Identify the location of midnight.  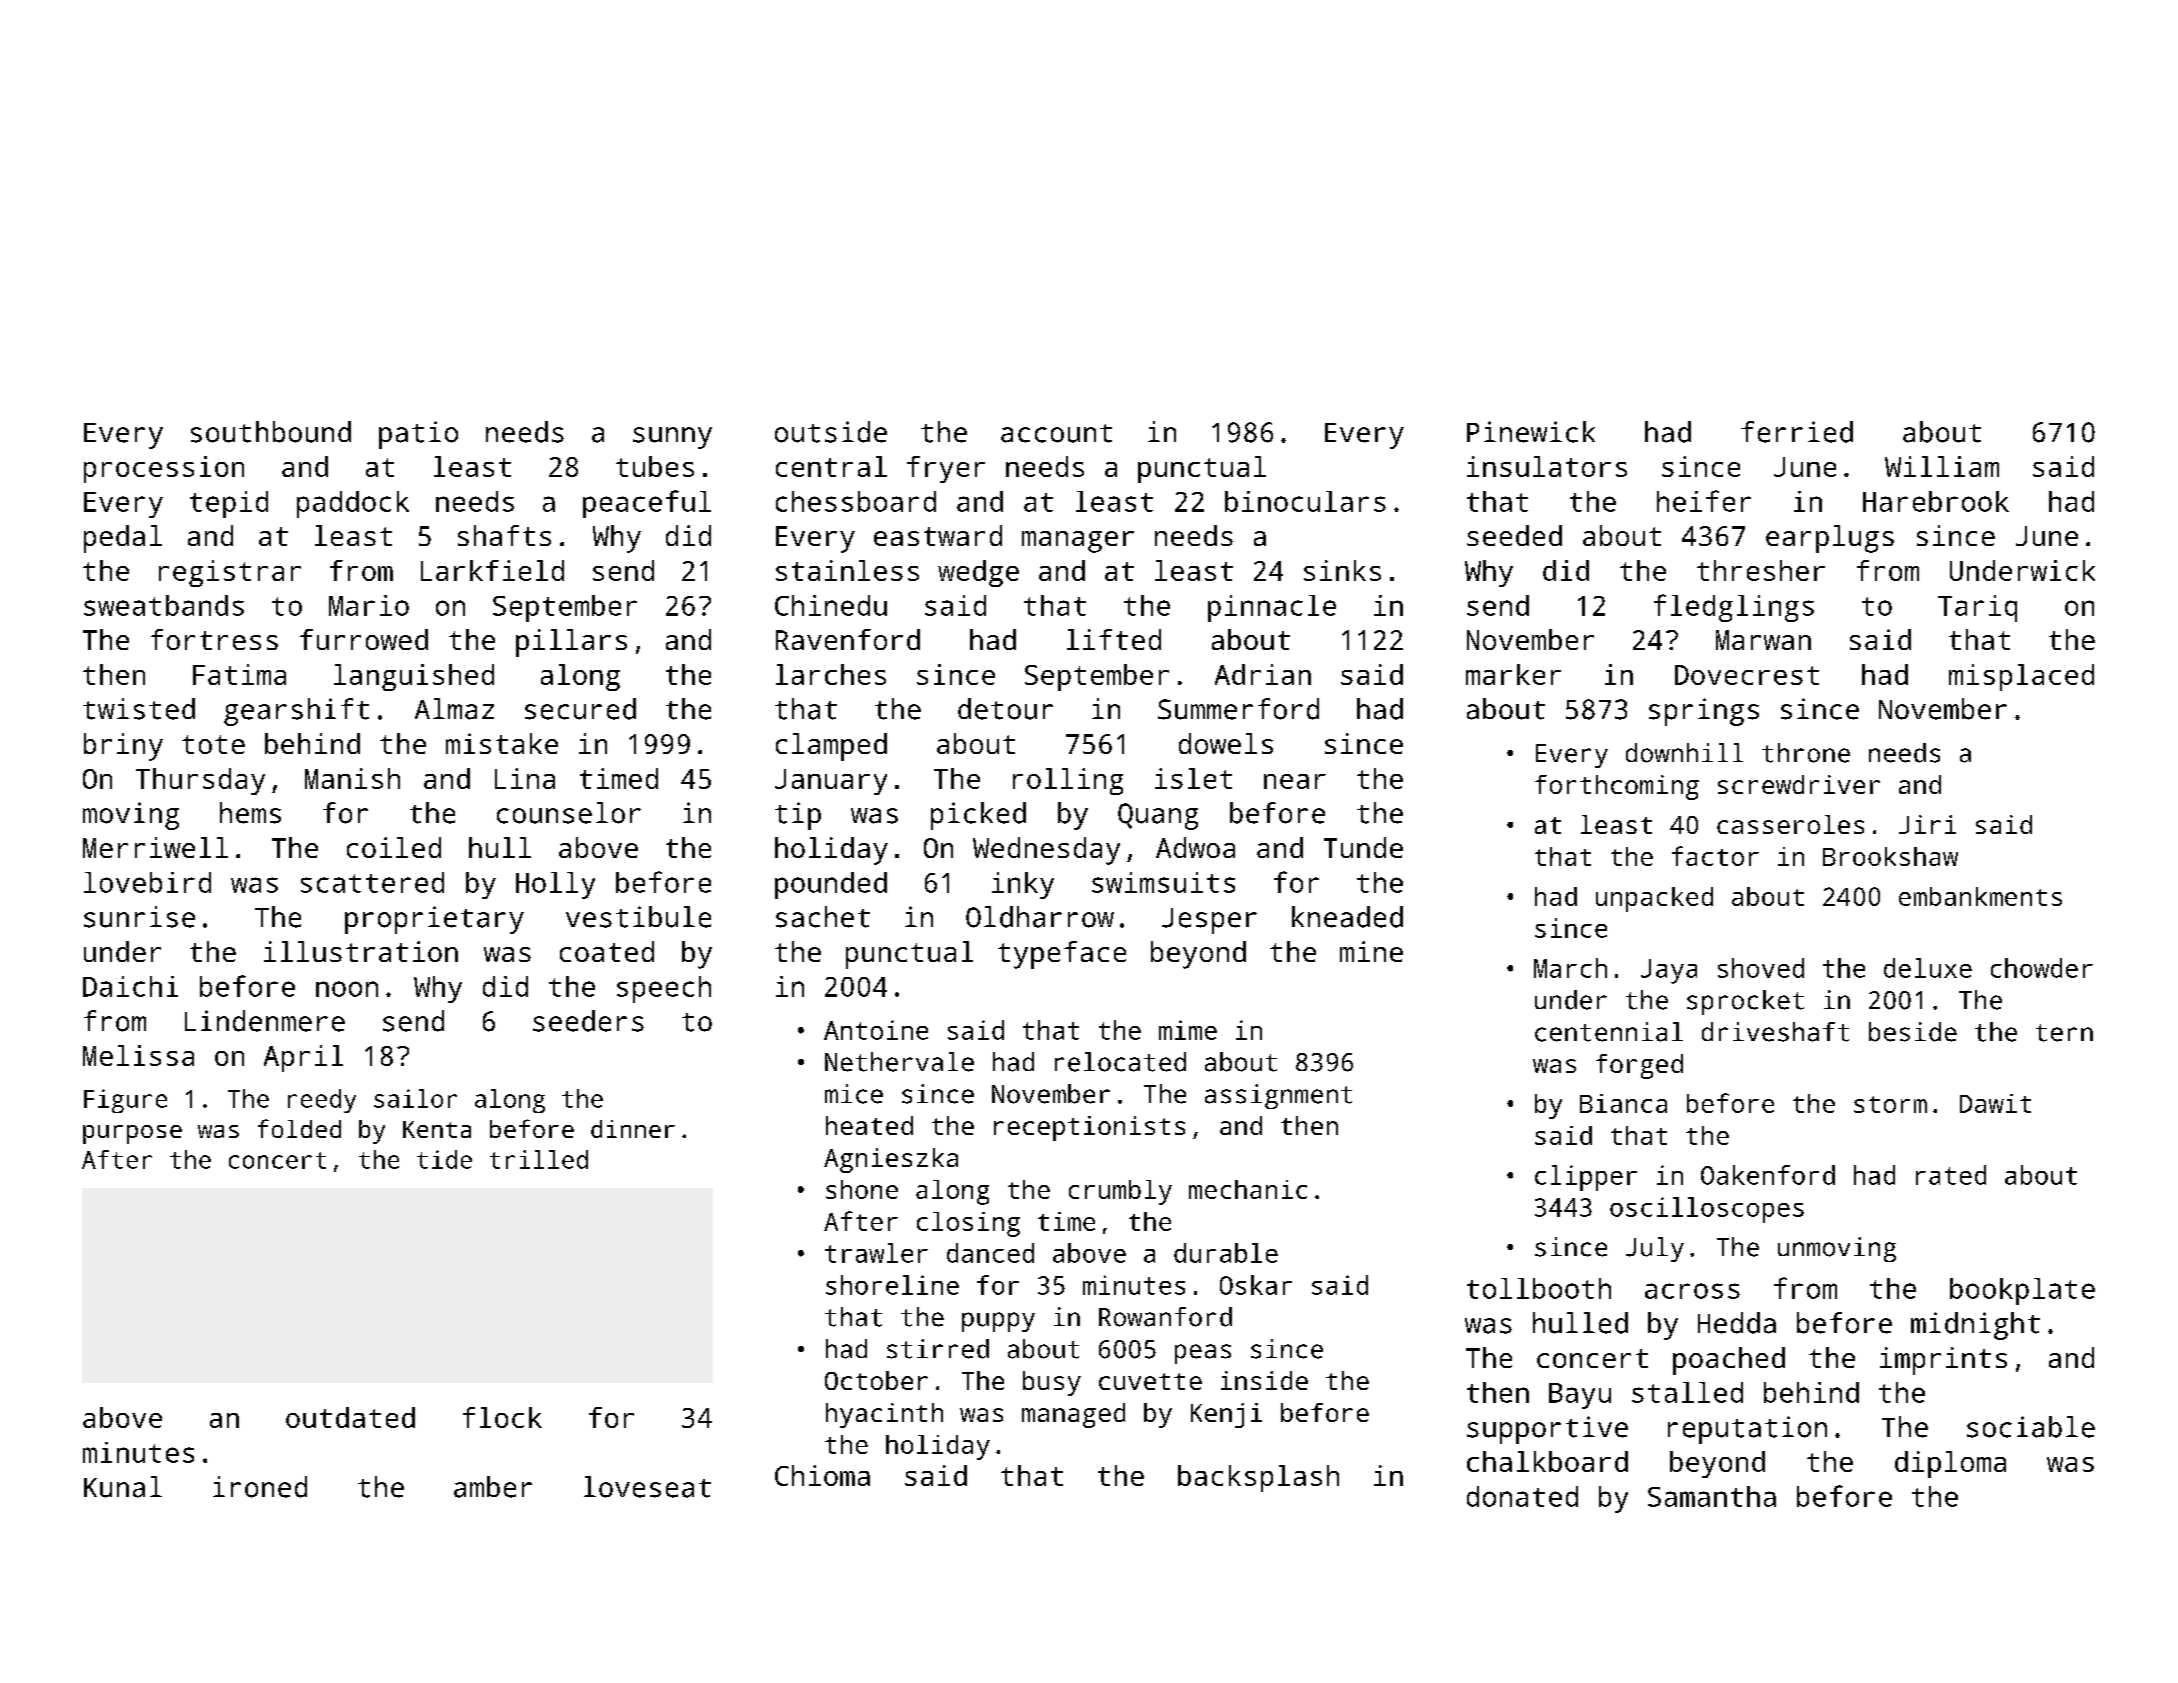
(1975, 1326).
